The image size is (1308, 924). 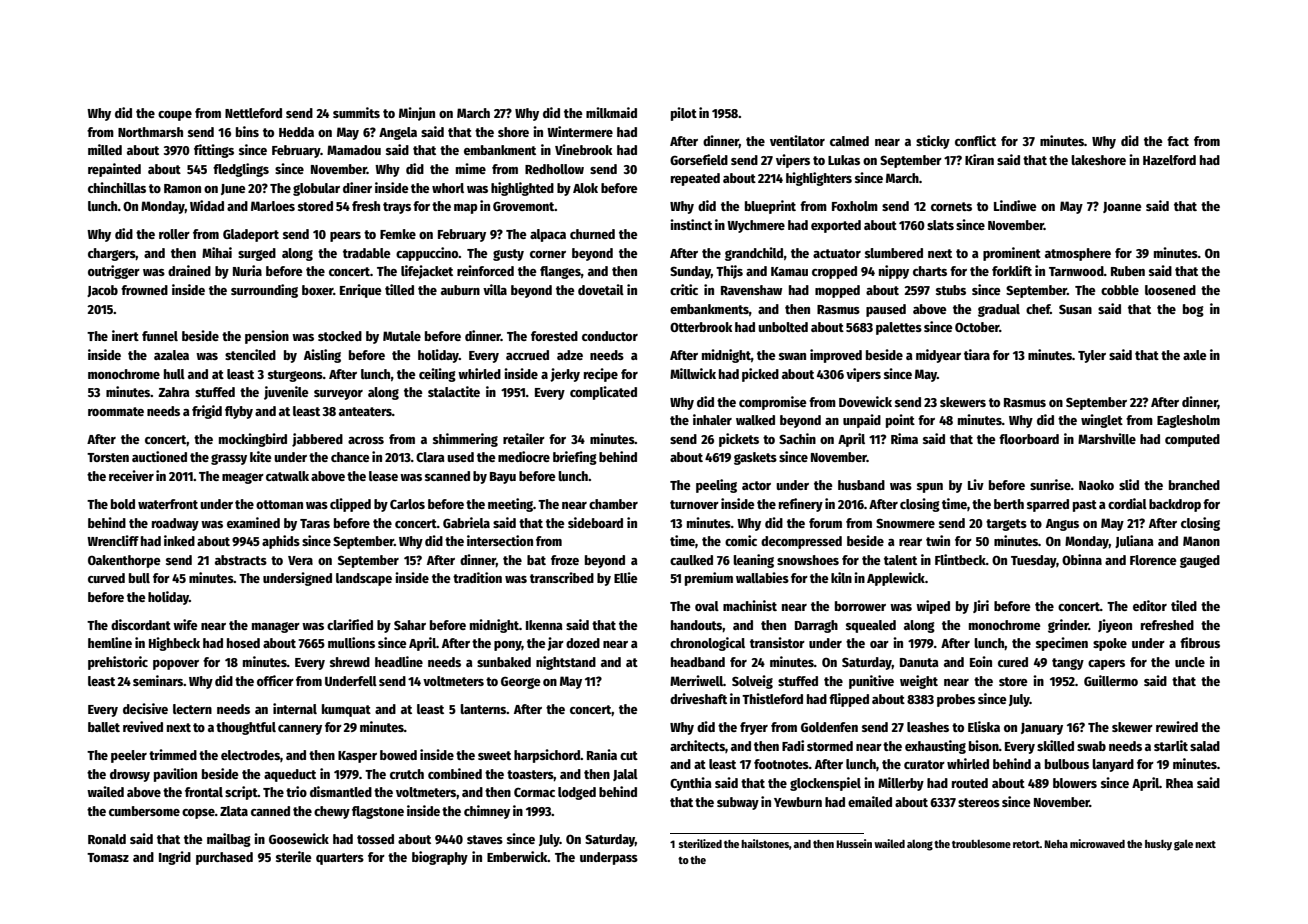 What do you see at coordinates (517, 856) in the screenshot?
I see `Emberwick` at bounding box center [517, 856].
